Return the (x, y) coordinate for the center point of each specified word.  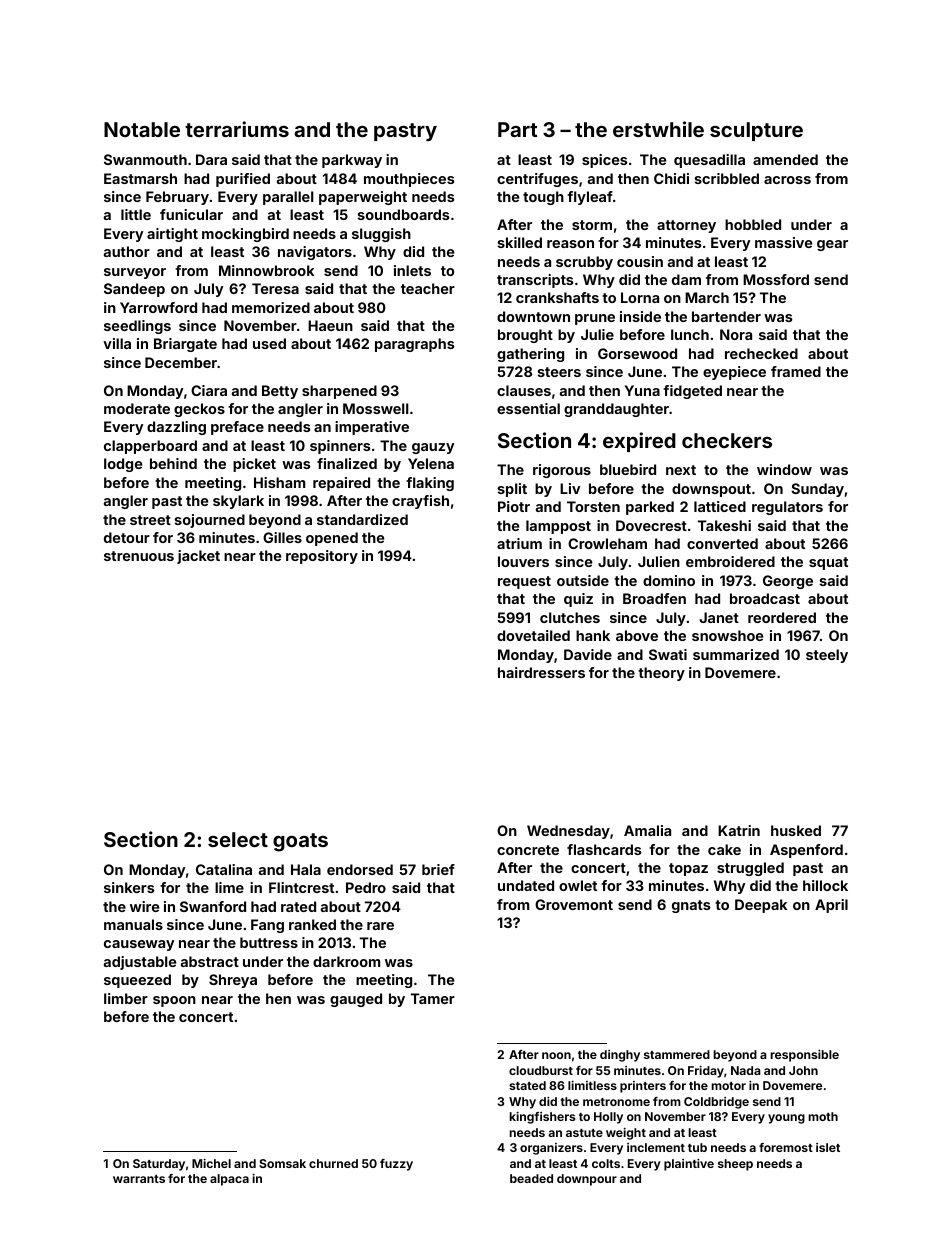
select (238, 839)
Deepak (761, 906)
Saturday (159, 1165)
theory (661, 674)
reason (570, 244)
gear (832, 245)
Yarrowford (158, 307)
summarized (736, 654)
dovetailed (533, 635)
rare (380, 926)
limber (126, 998)
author (127, 251)
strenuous (139, 556)
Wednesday (568, 832)
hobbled (753, 224)
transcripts (535, 281)
